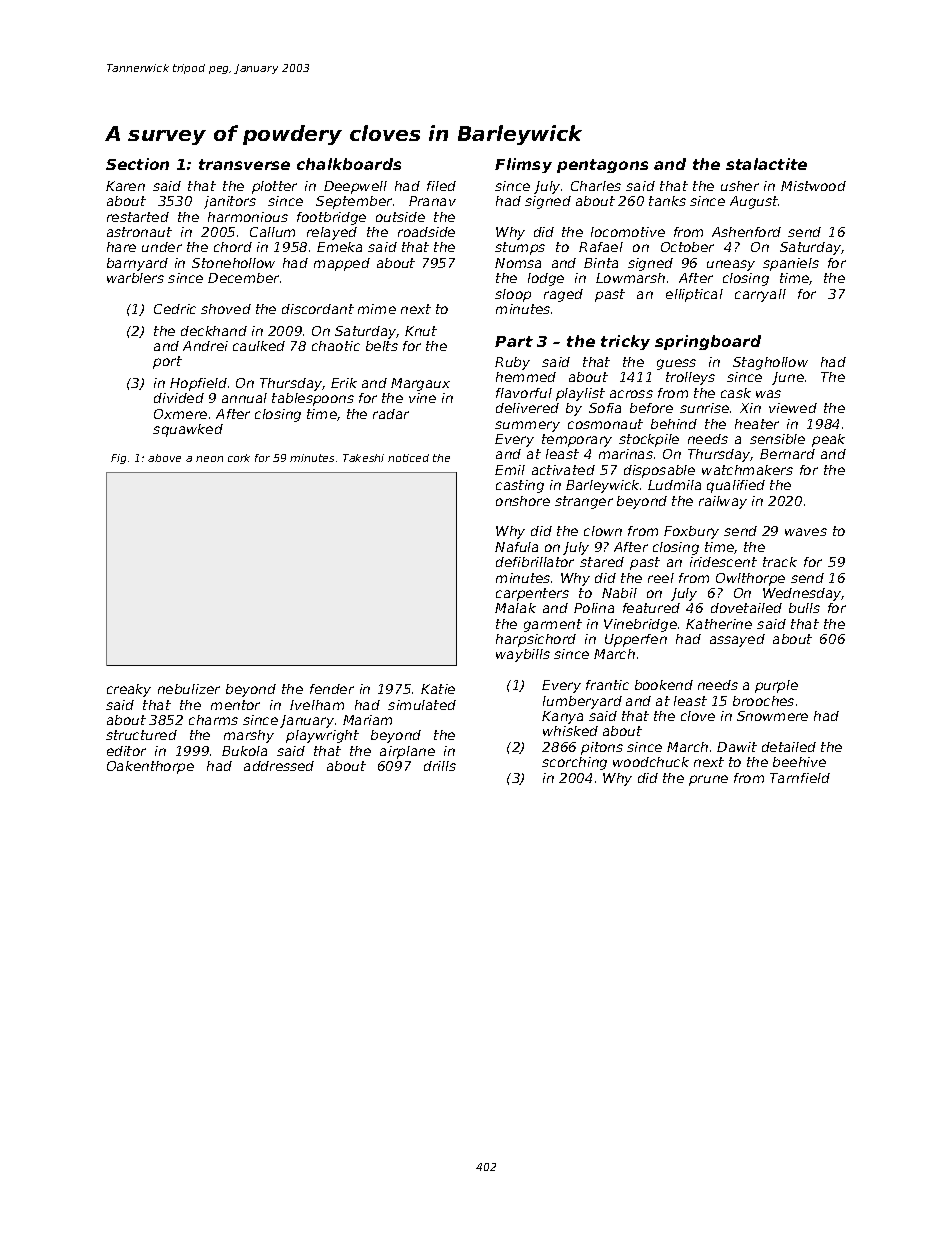  Describe the element at coordinates (723, 562) in the document. I see `iridescent` at that location.
